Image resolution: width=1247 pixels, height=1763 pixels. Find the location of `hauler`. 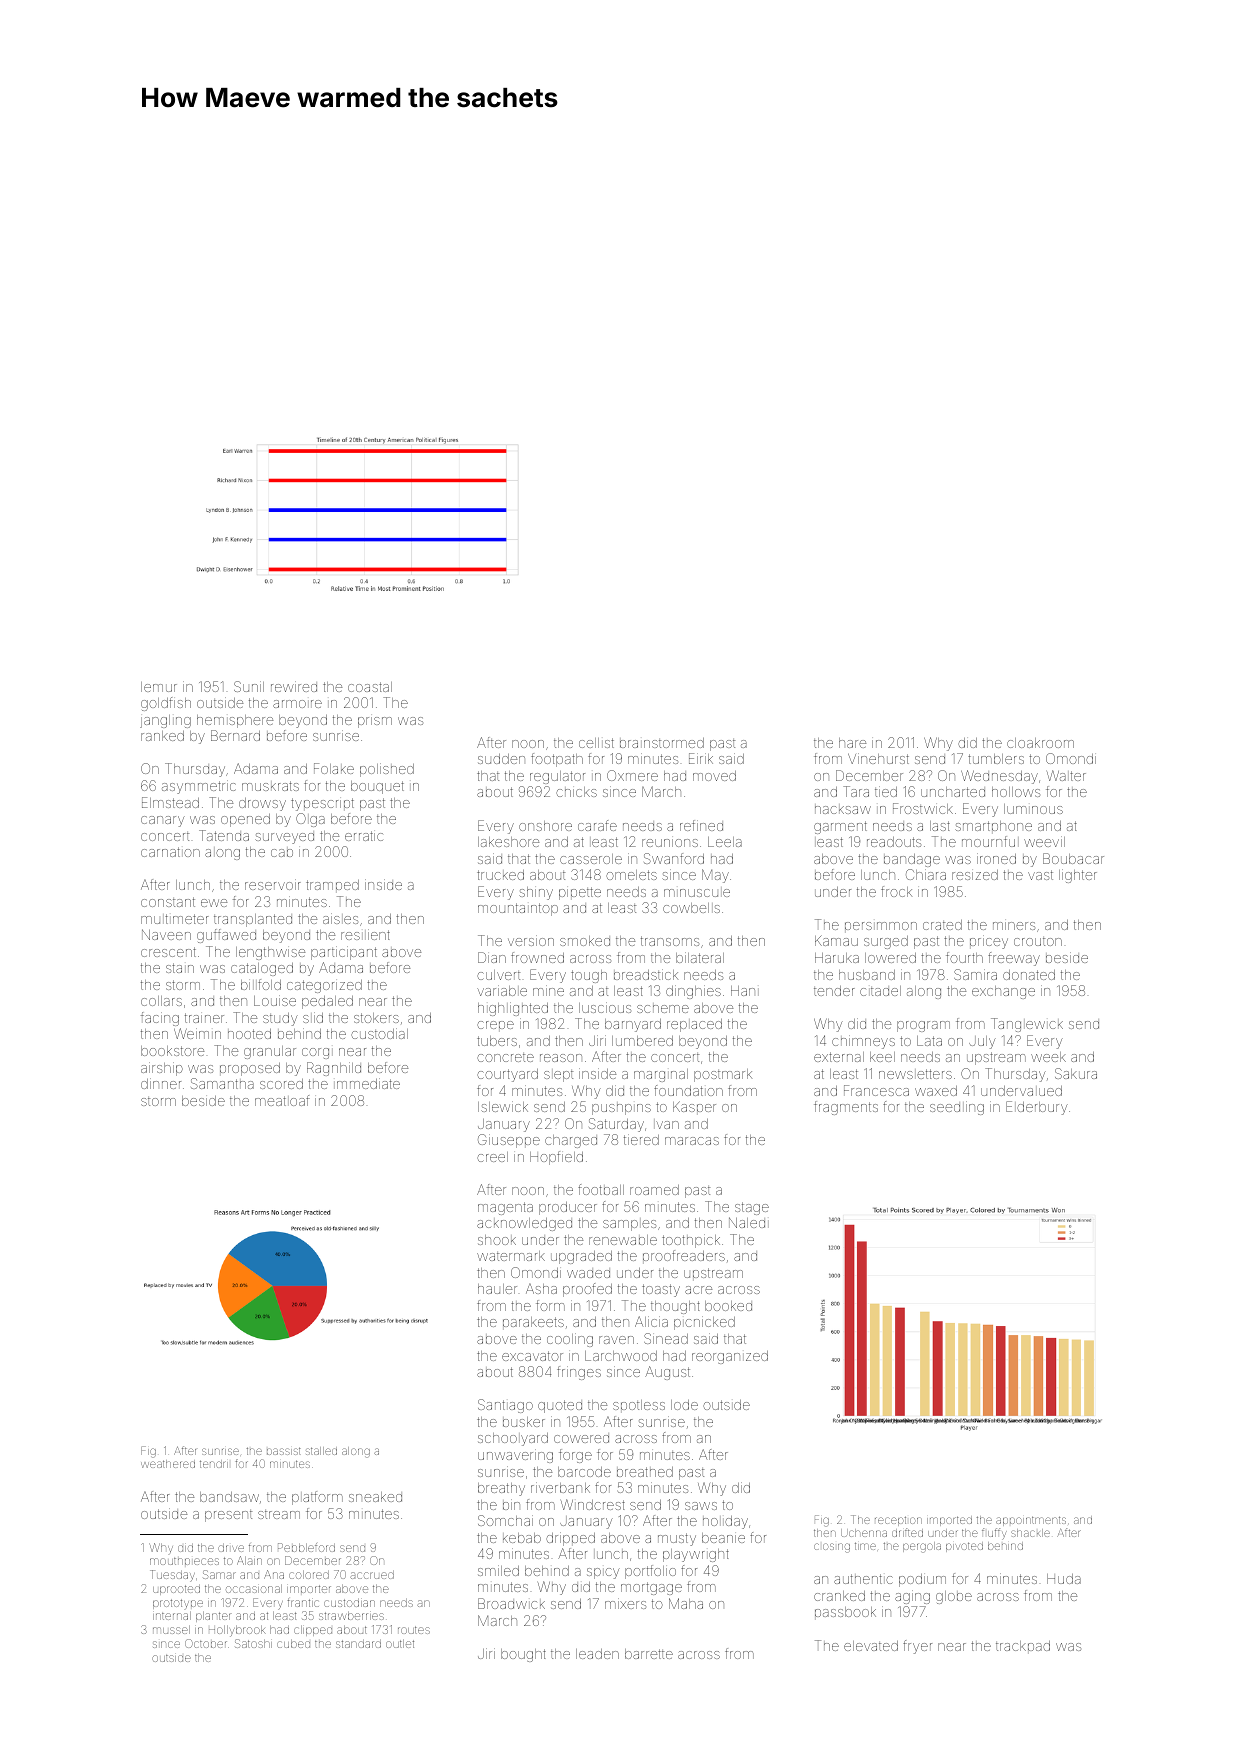

hauler is located at coordinates (497, 1289).
